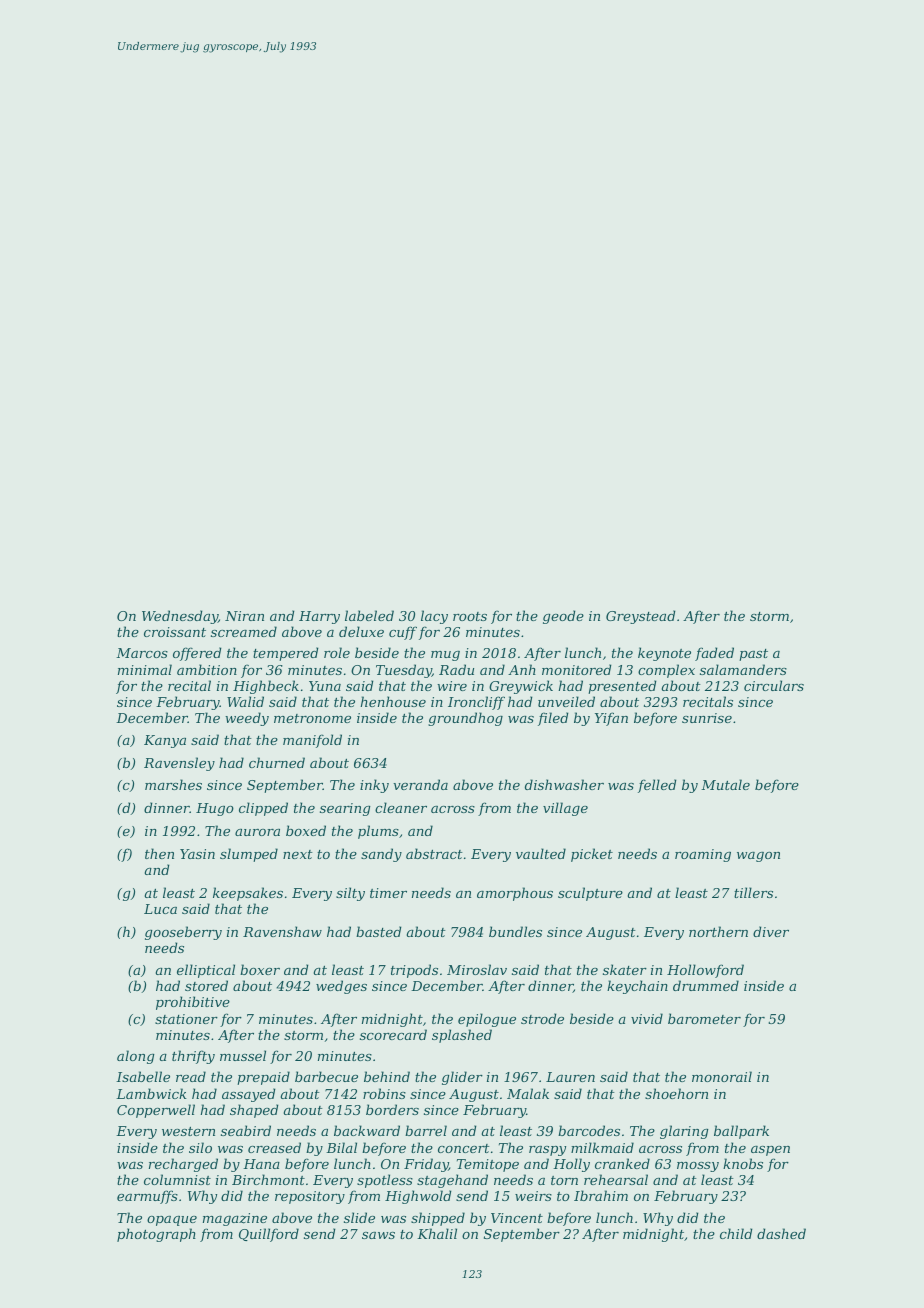  I want to click on Wednesday, so click(180, 617).
